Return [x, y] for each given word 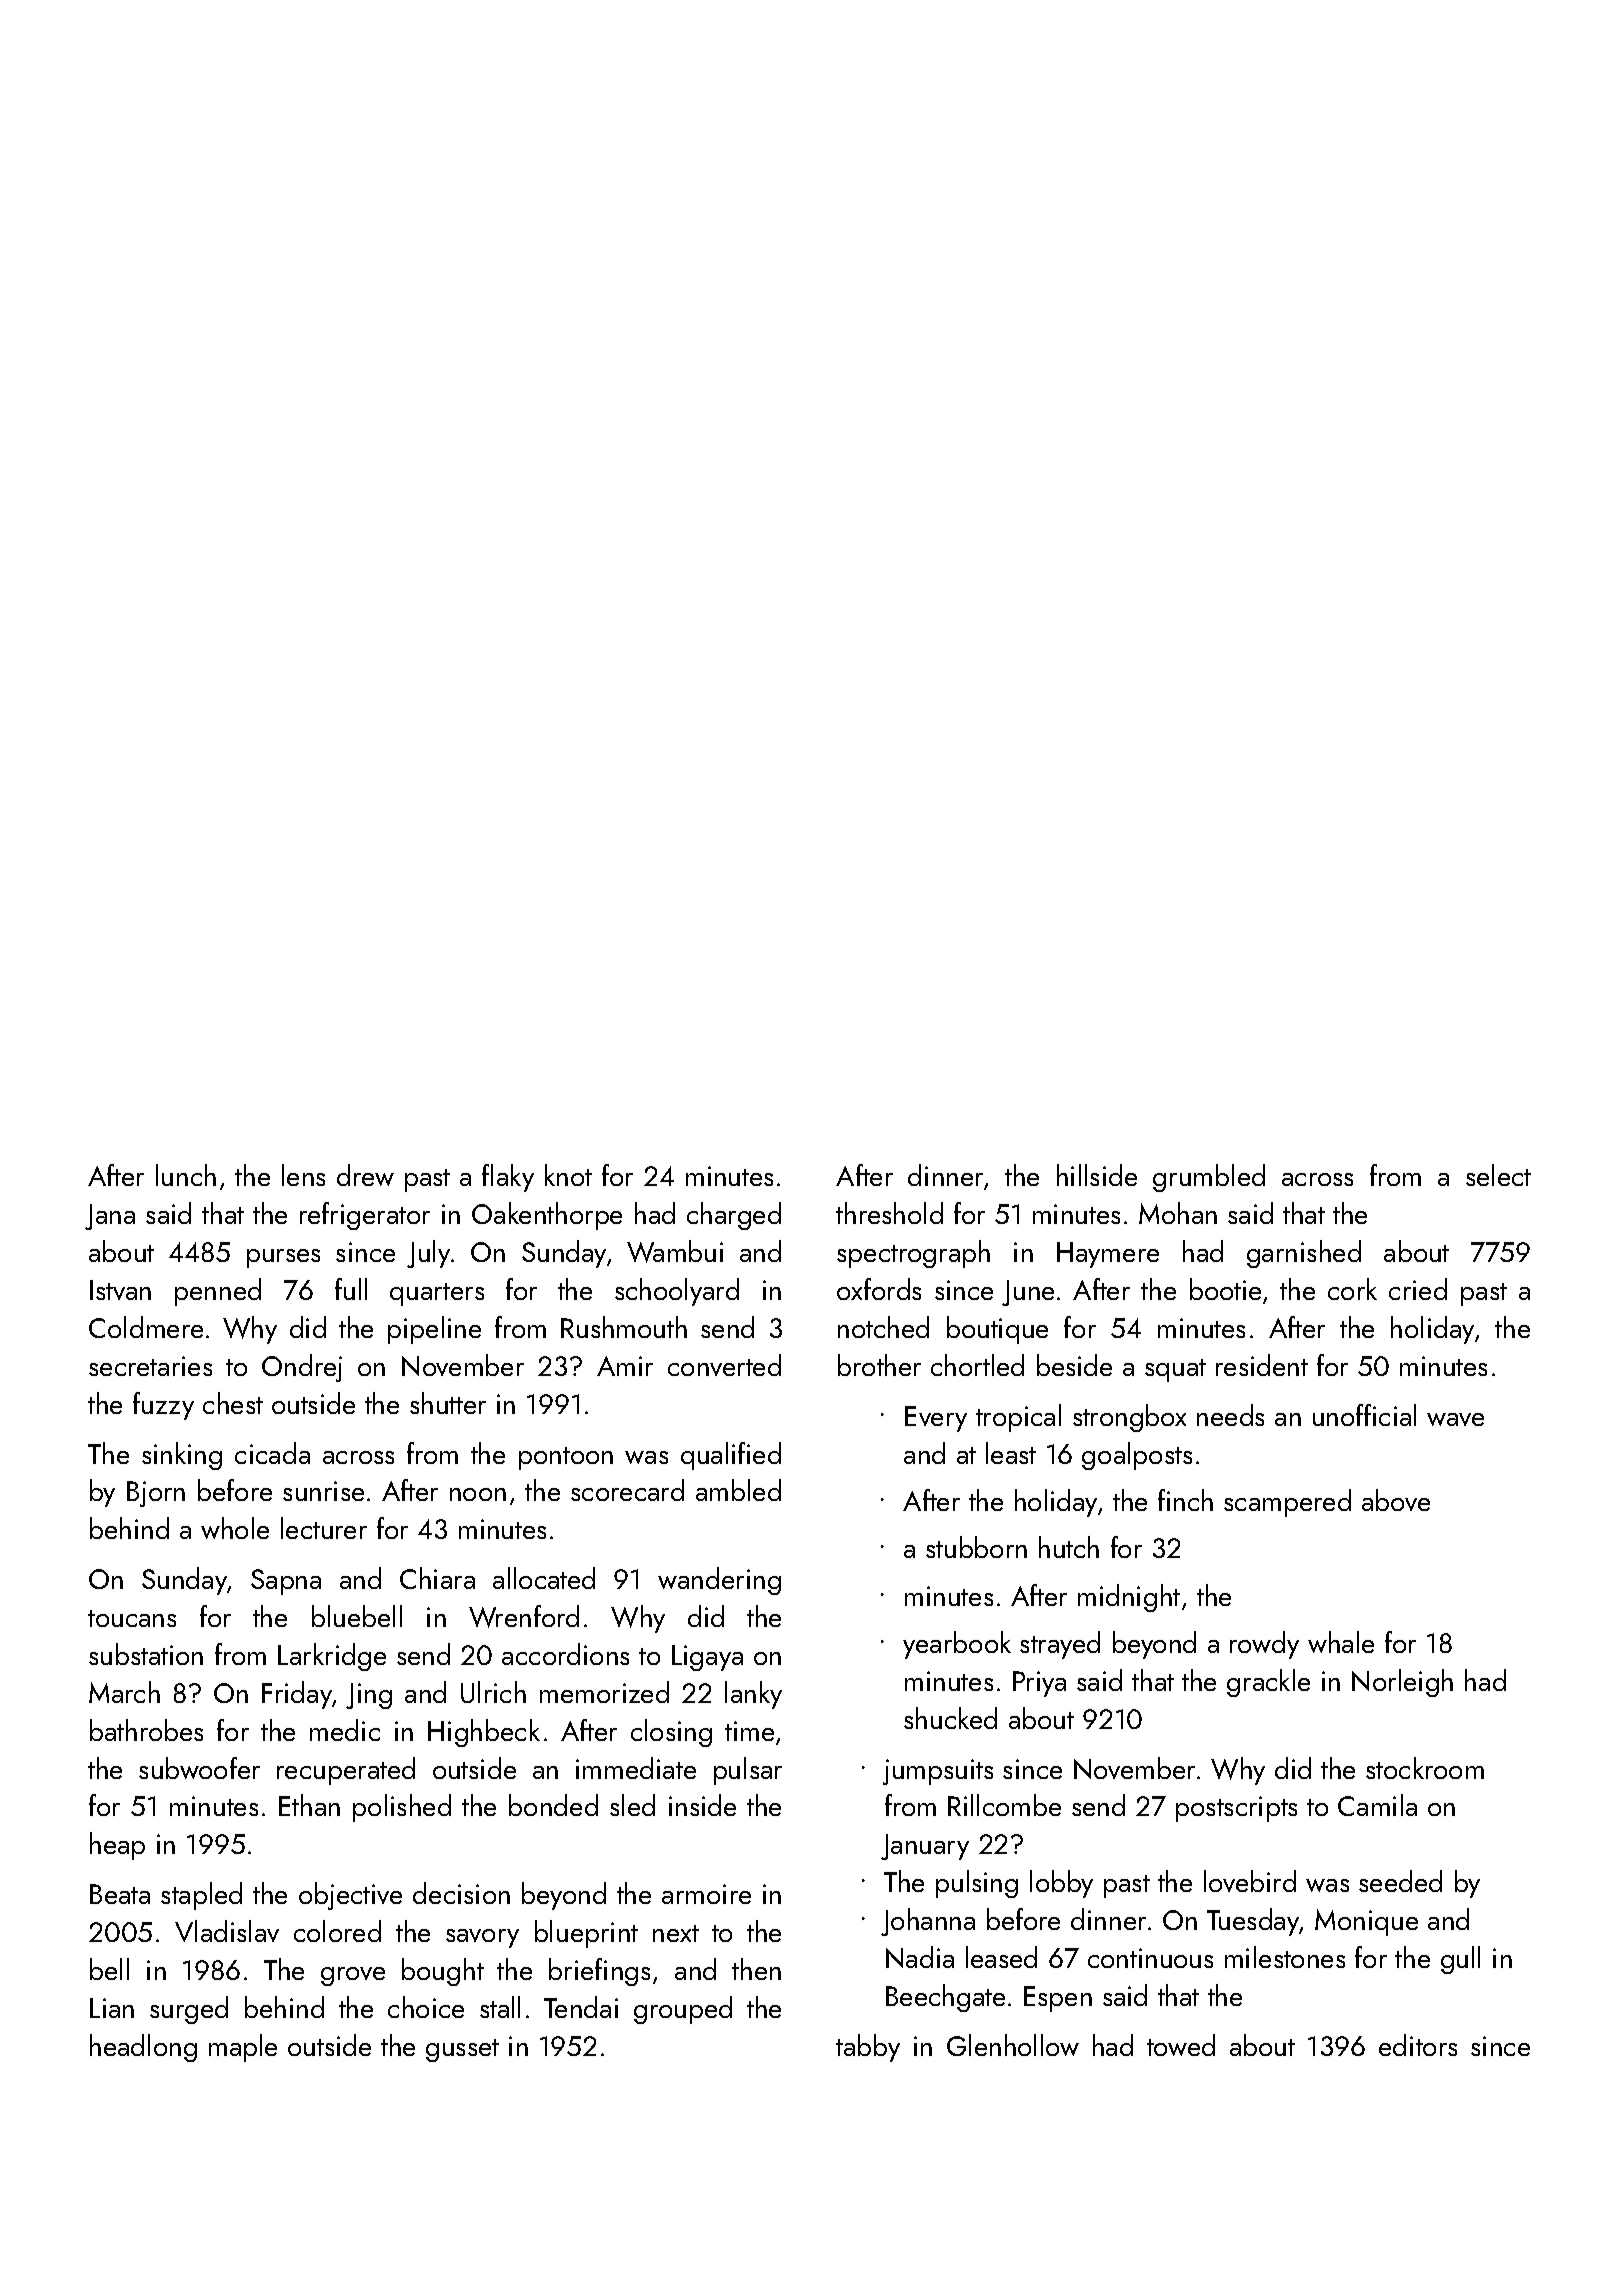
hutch [1069, 1547]
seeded [1400, 1881]
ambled [738, 1490]
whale [1341, 1642]
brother [879, 1365]
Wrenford [524, 1616]
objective [350, 1896]
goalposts [1137, 1456]
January [925, 1847]
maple [243, 2048]
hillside [1097, 1175]
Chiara [437, 1578]
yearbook [957, 1645]
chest [233, 1403]
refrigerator [365, 1216]
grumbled [1209, 1178]
